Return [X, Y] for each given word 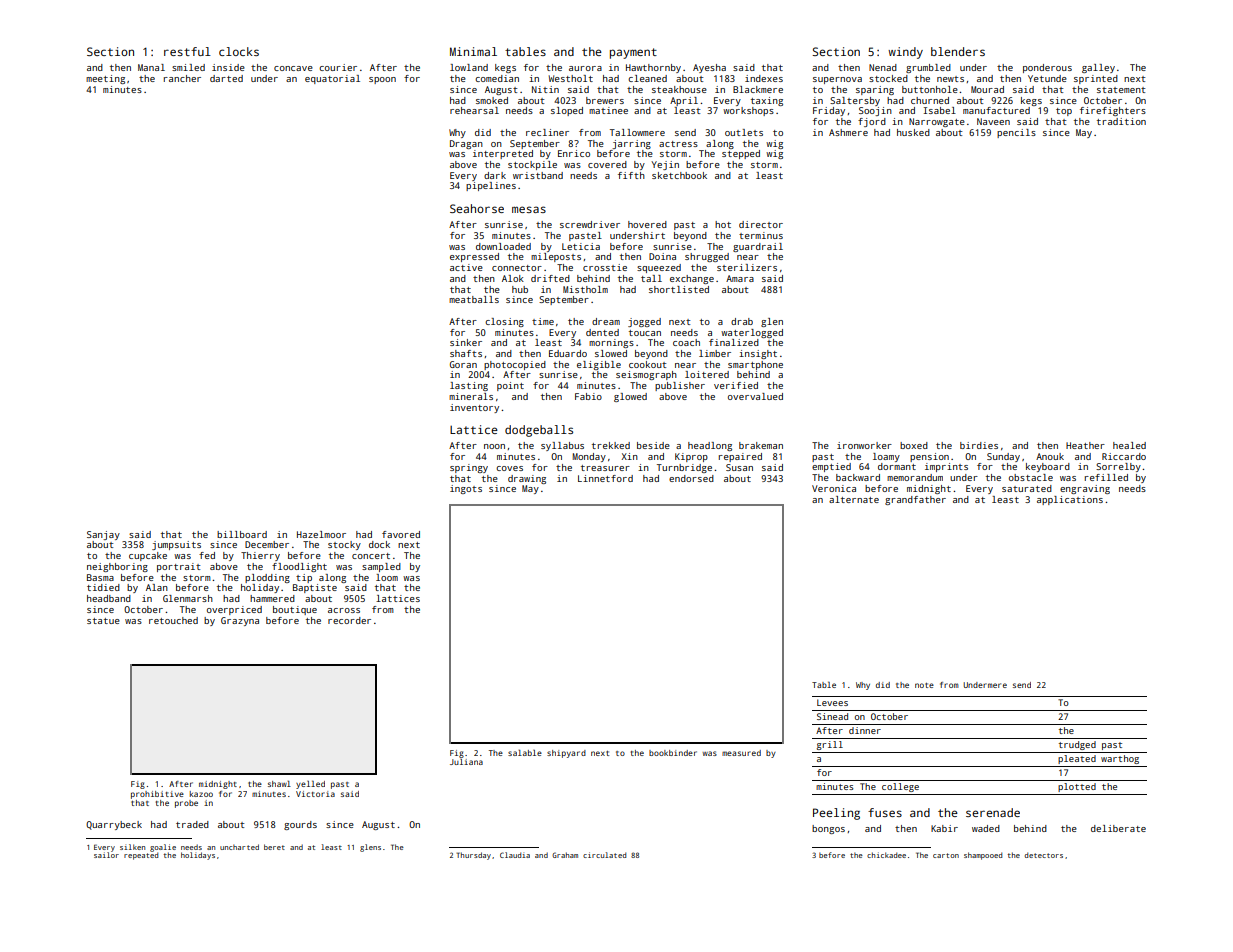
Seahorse [477, 208]
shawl [279, 784]
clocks [239, 51]
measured [741, 753]
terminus [761, 235]
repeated [141, 856]
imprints [946, 467]
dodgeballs [539, 431]
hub [520, 289]
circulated [604, 855]
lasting [469, 386]
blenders [958, 51]
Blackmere [758, 89]
